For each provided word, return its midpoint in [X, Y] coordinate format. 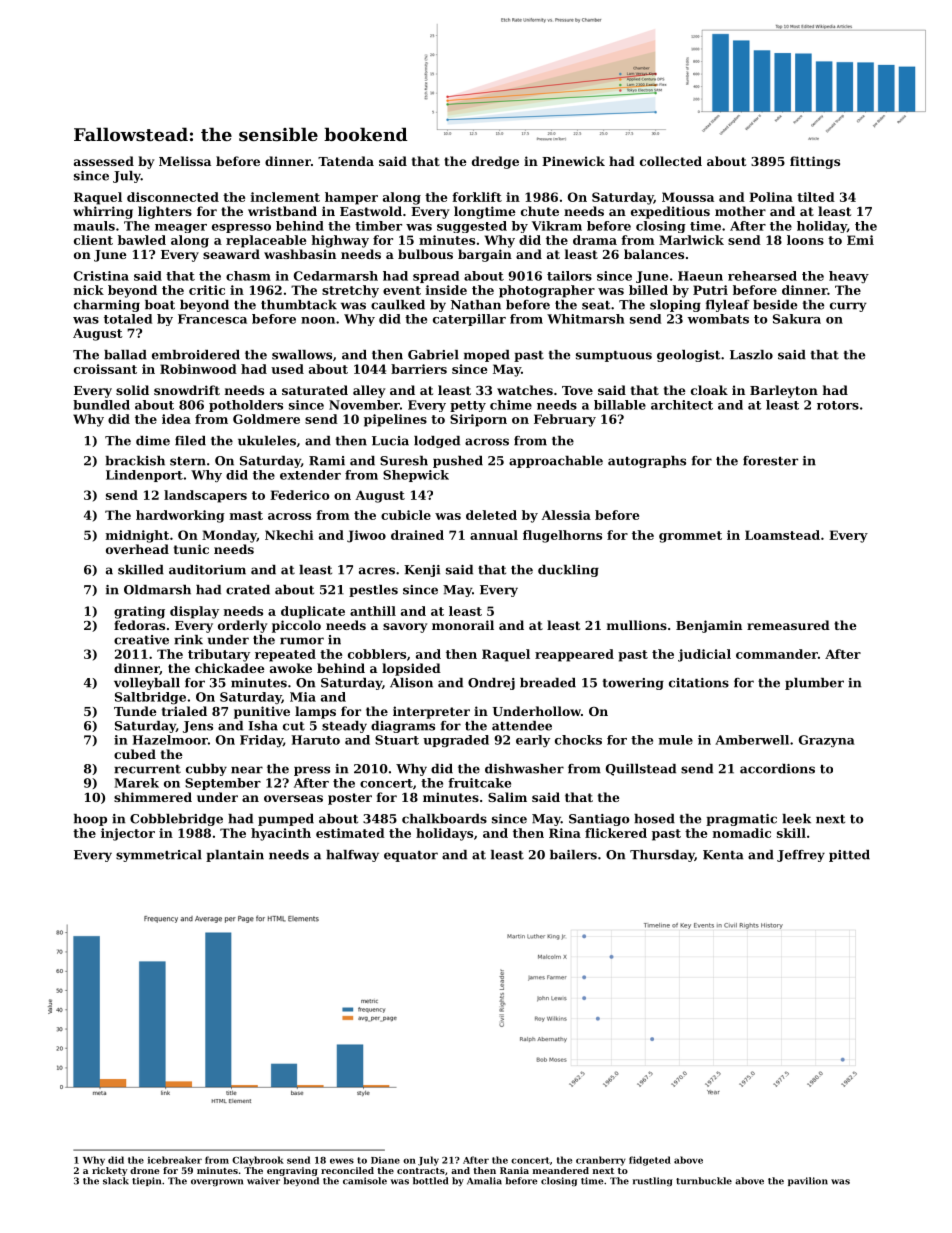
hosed [654, 819]
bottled [430, 1181]
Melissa [185, 161]
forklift [477, 197]
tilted [816, 197]
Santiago [599, 820]
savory [405, 628]
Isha [263, 726]
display [194, 612]
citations [699, 683]
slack [116, 1181]
